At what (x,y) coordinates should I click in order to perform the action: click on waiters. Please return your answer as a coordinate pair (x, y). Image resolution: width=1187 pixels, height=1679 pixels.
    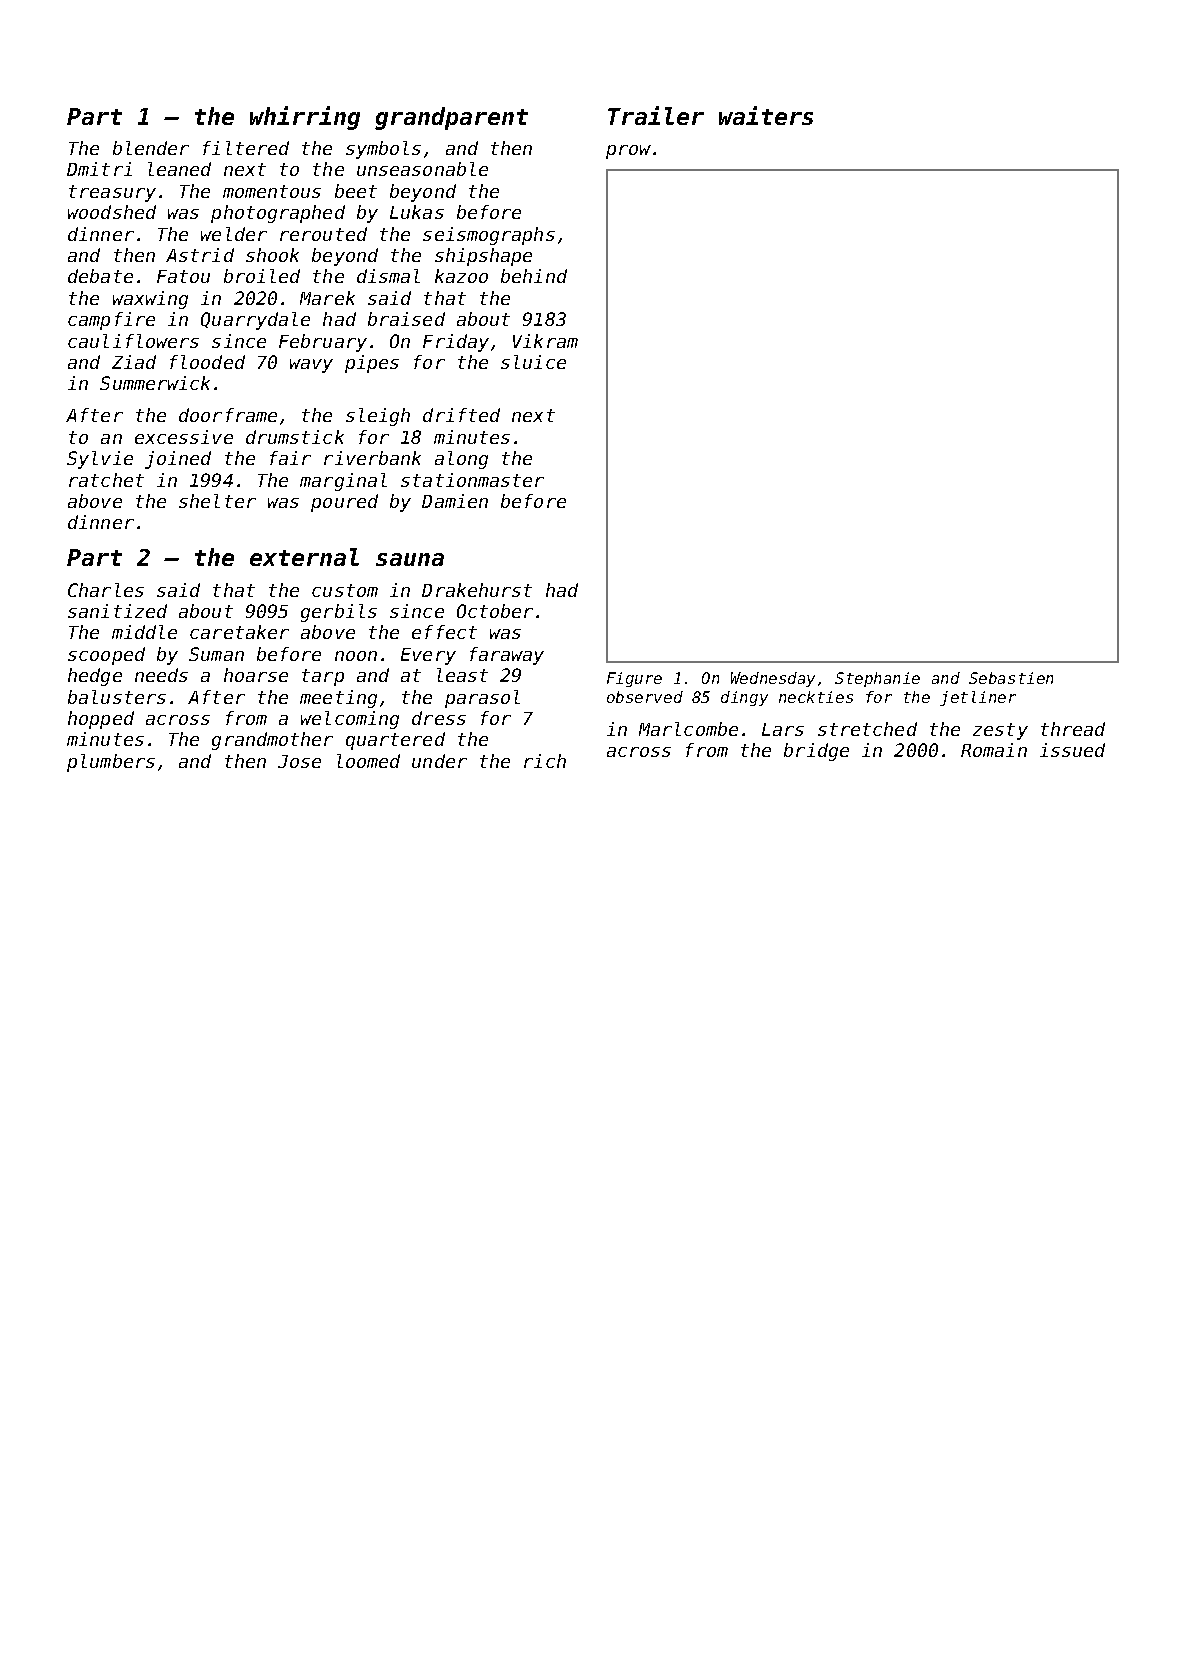
    Looking at the image, I should click on (766, 115).
